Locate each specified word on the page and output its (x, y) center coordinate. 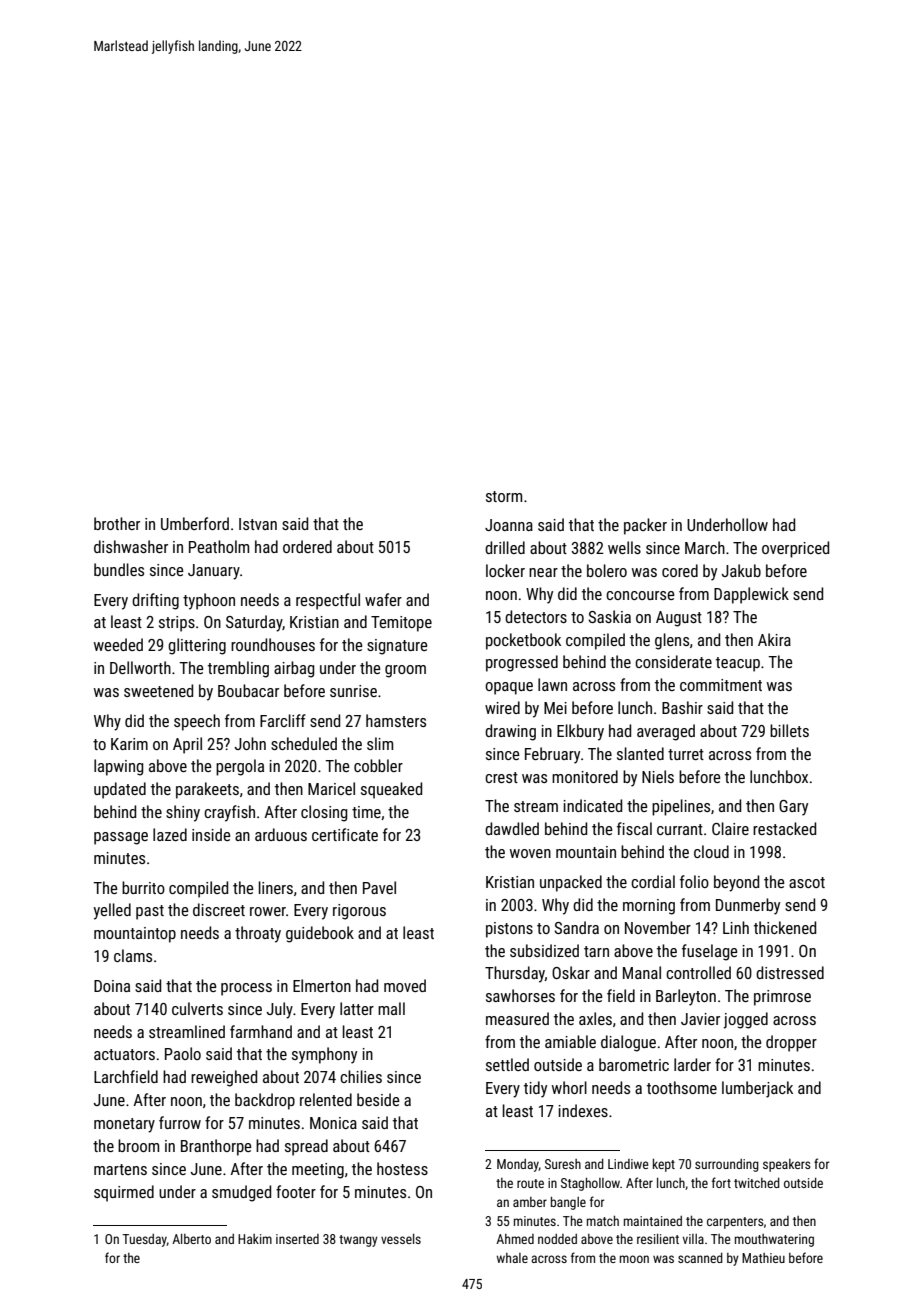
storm (504, 496)
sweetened (158, 690)
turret (686, 754)
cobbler (378, 765)
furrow (180, 1122)
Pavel (379, 887)
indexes (583, 1110)
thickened (785, 927)
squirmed (124, 1193)
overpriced (795, 549)
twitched (757, 1183)
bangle (568, 1203)
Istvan (258, 524)
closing (324, 813)
